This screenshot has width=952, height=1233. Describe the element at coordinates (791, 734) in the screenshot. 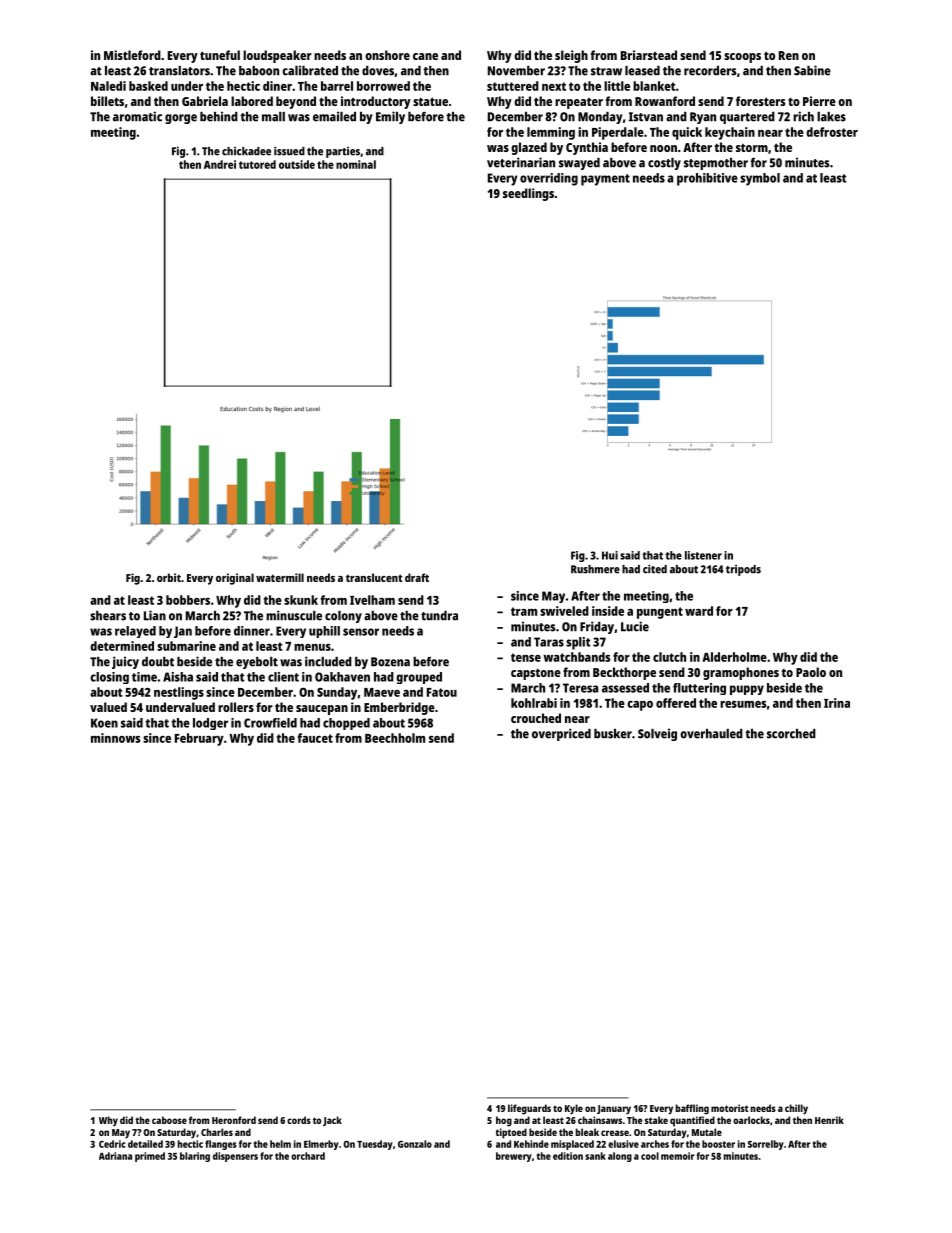

I see `scorched` at that location.
